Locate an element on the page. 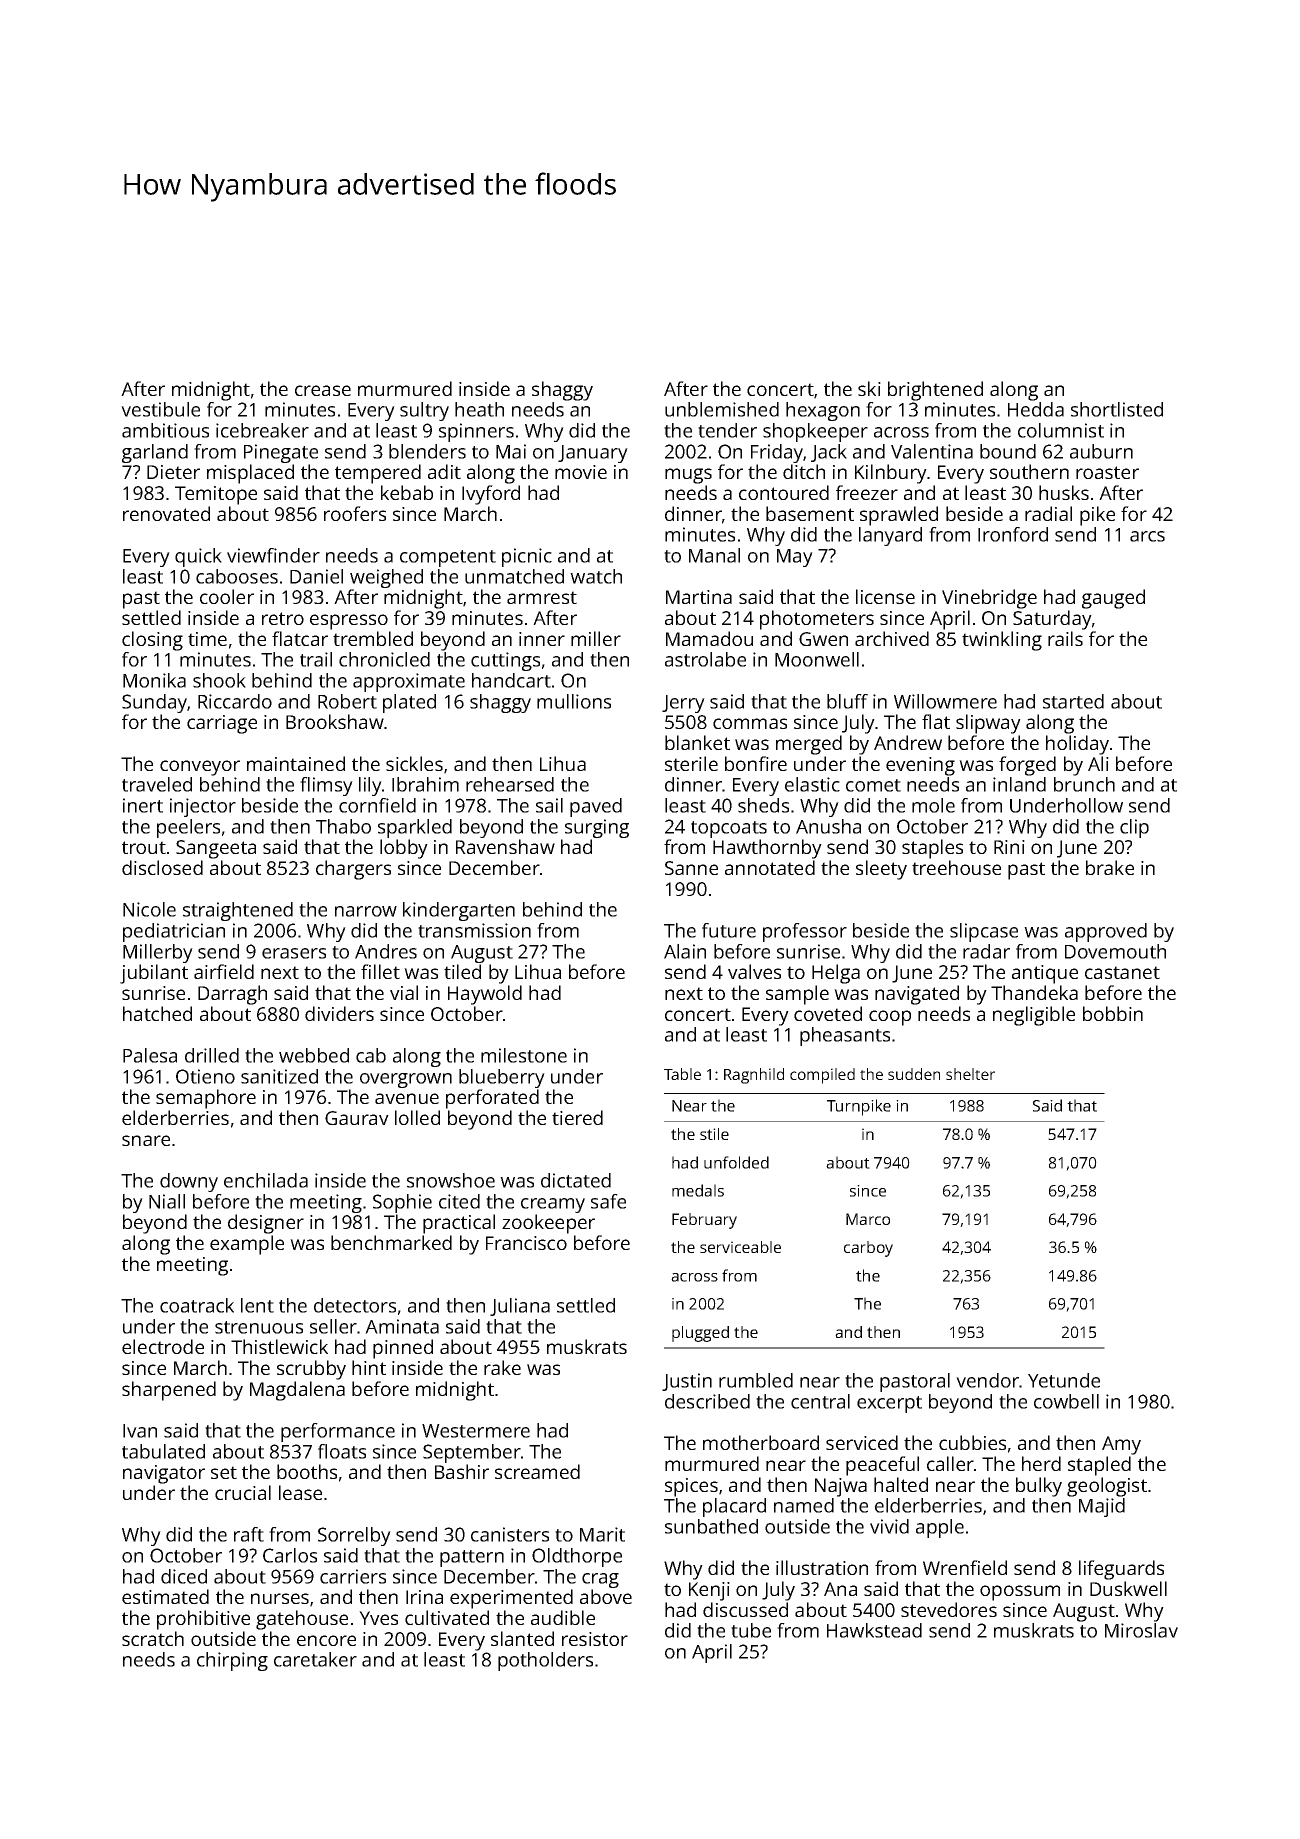 The width and height of the image is (1300, 1839). handcart is located at coordinates (511, 680).
